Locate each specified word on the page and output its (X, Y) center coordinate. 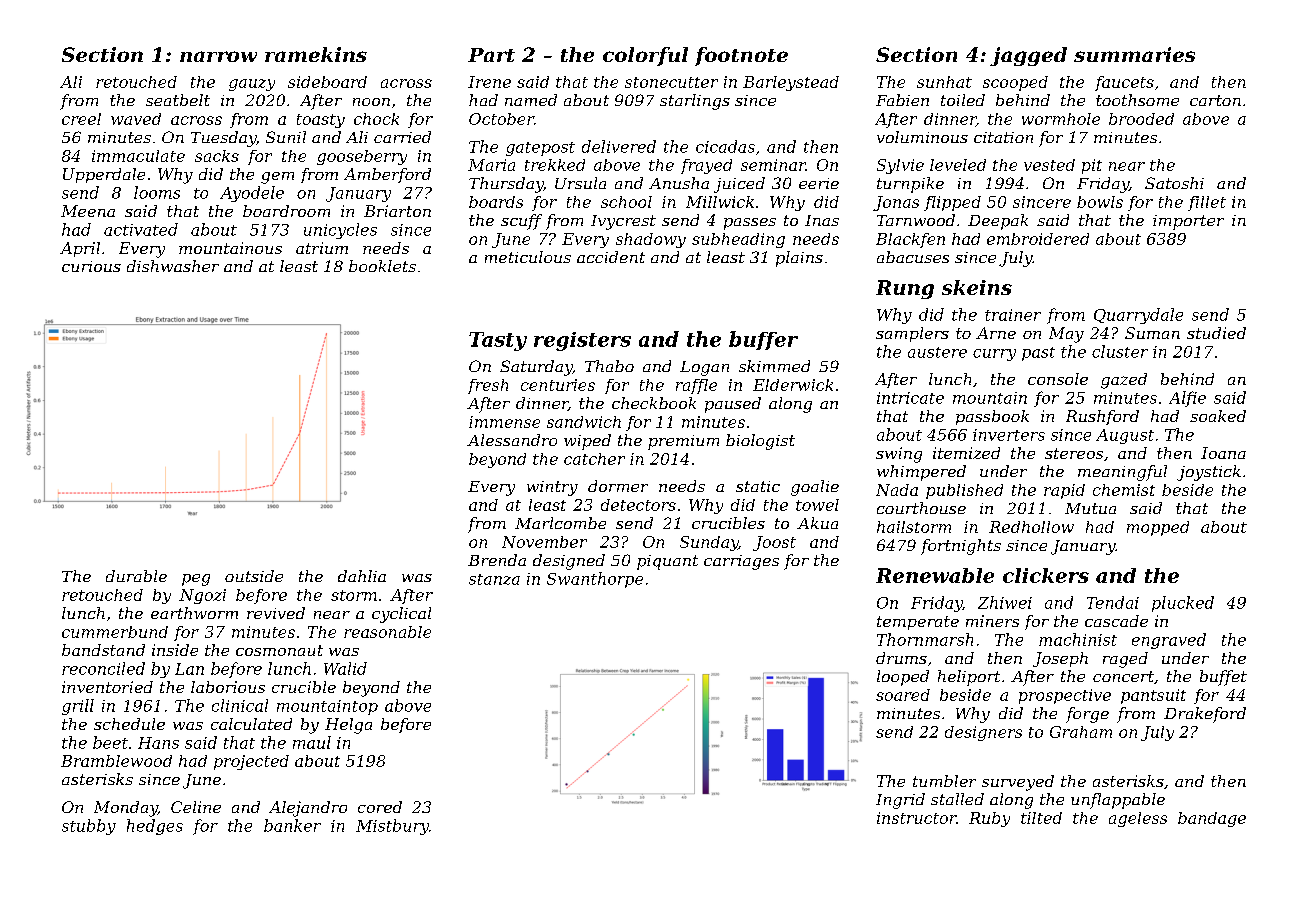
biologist (760, 442)
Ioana (1223, 453)
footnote (741, 56)
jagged (1028, 56)
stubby (89, 827)
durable (136, 576)
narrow (218, 56)
